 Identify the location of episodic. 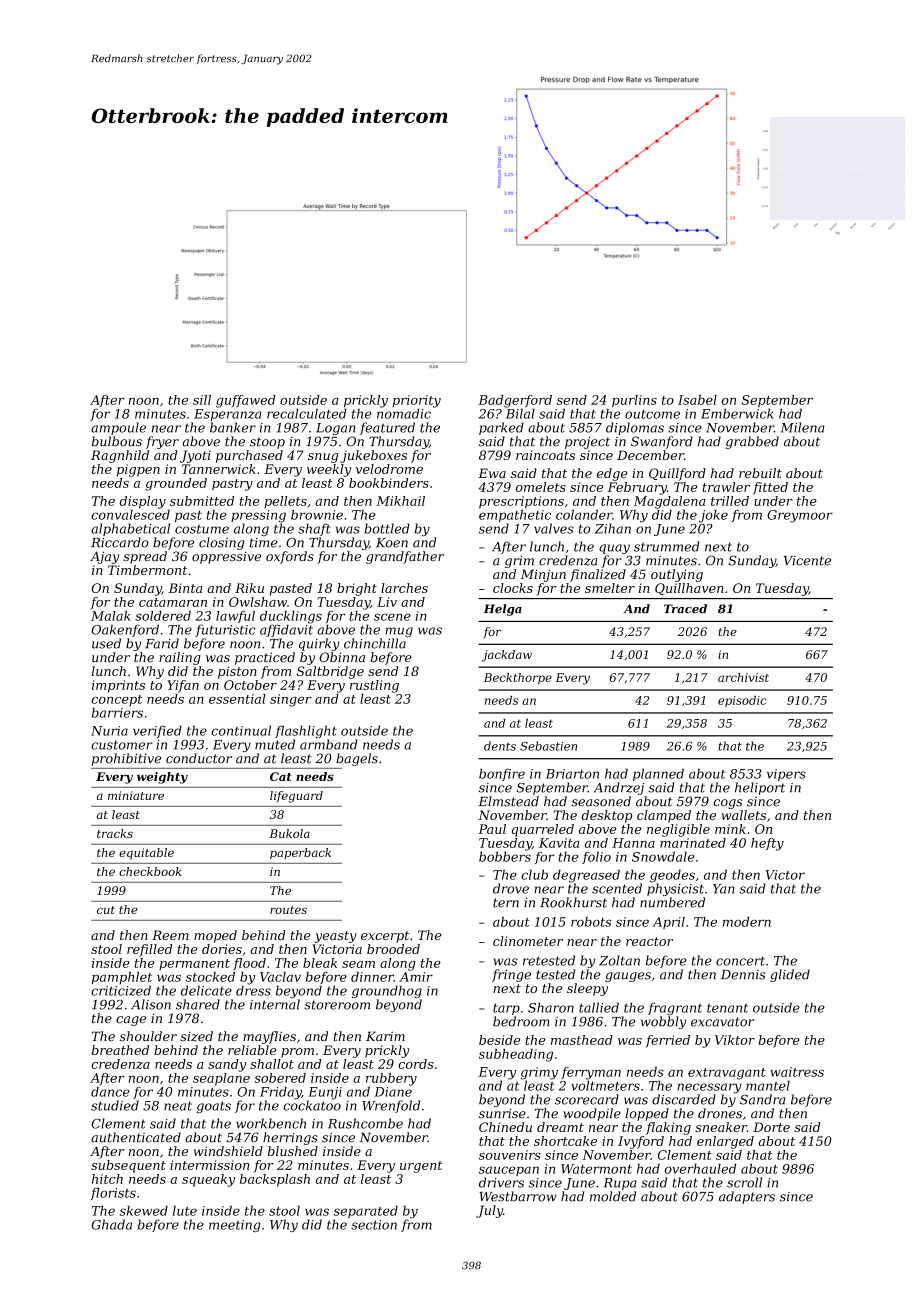
(742, 701).
